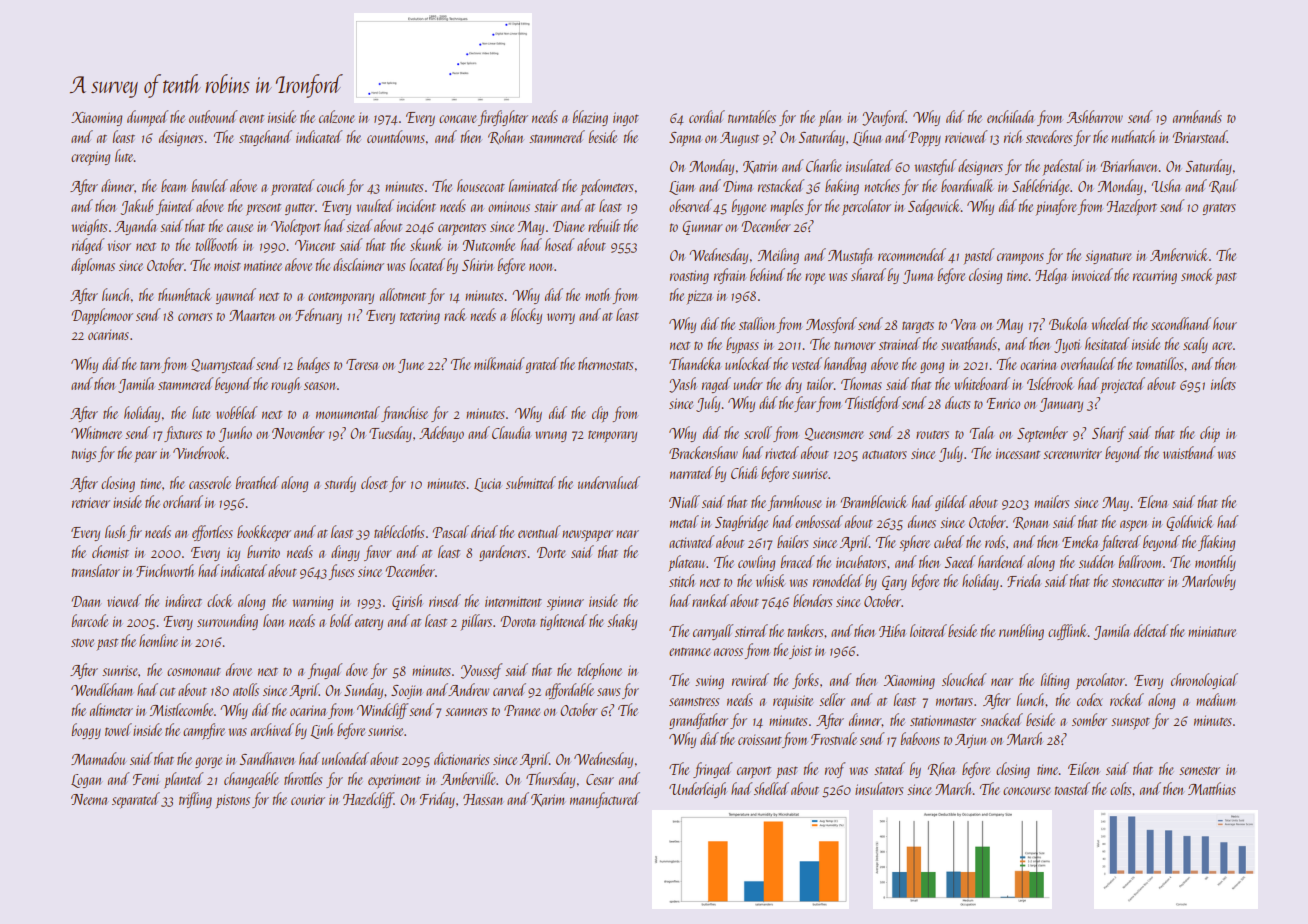 This screenshot has width=1308, height=924. What do you see at coordinates (1095, 116) in the screenshot?
I see `Ashbarrow` at bounding box center [1095, 116].
